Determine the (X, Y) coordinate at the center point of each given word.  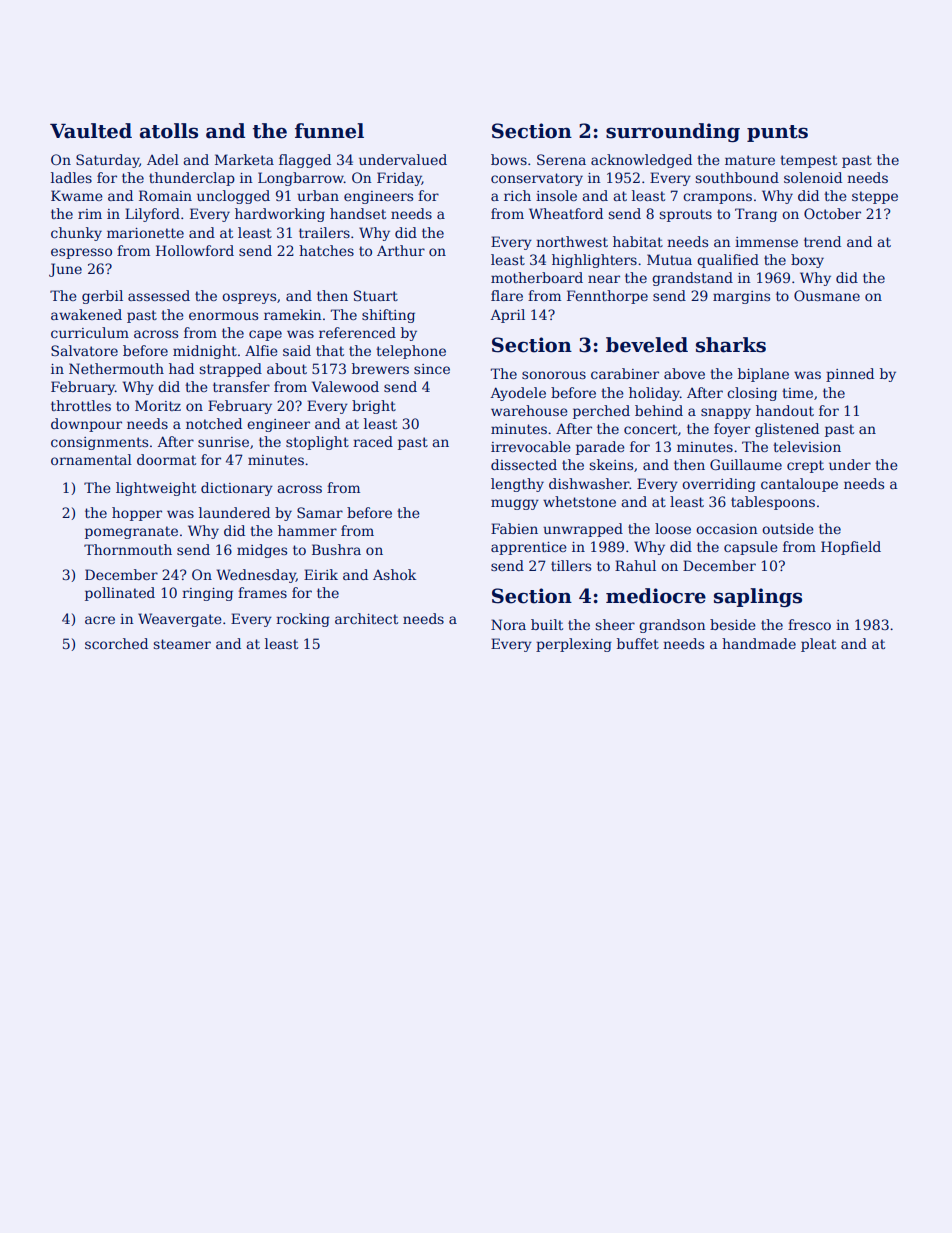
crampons (717, 198)
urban (318, 195)
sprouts (686, 215)
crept (805, 466)
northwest (572, 241)
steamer (182, 644)
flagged (305, 161)
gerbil (102, 297)
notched (214, 423)
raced (373, 441)
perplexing (574, 645)
